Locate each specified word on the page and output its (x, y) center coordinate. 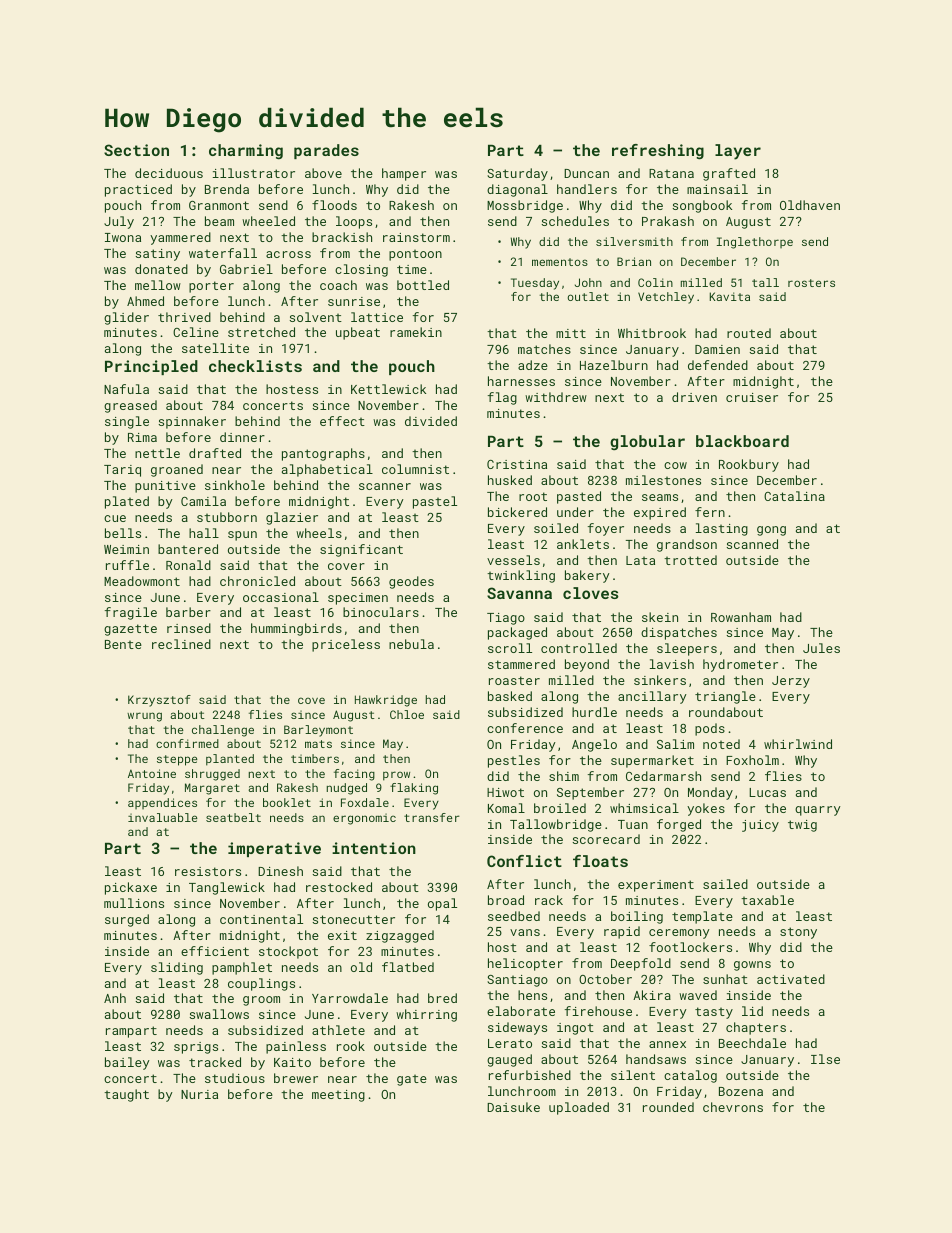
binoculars (381, 612)
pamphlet (242, 968)
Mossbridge (525, 206)
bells (123, 533)
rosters (811, 283)
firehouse (598, 1011)
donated (161, 269)
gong (771, 531)
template (702, 917)
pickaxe (131, 888)
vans (525, 932)
